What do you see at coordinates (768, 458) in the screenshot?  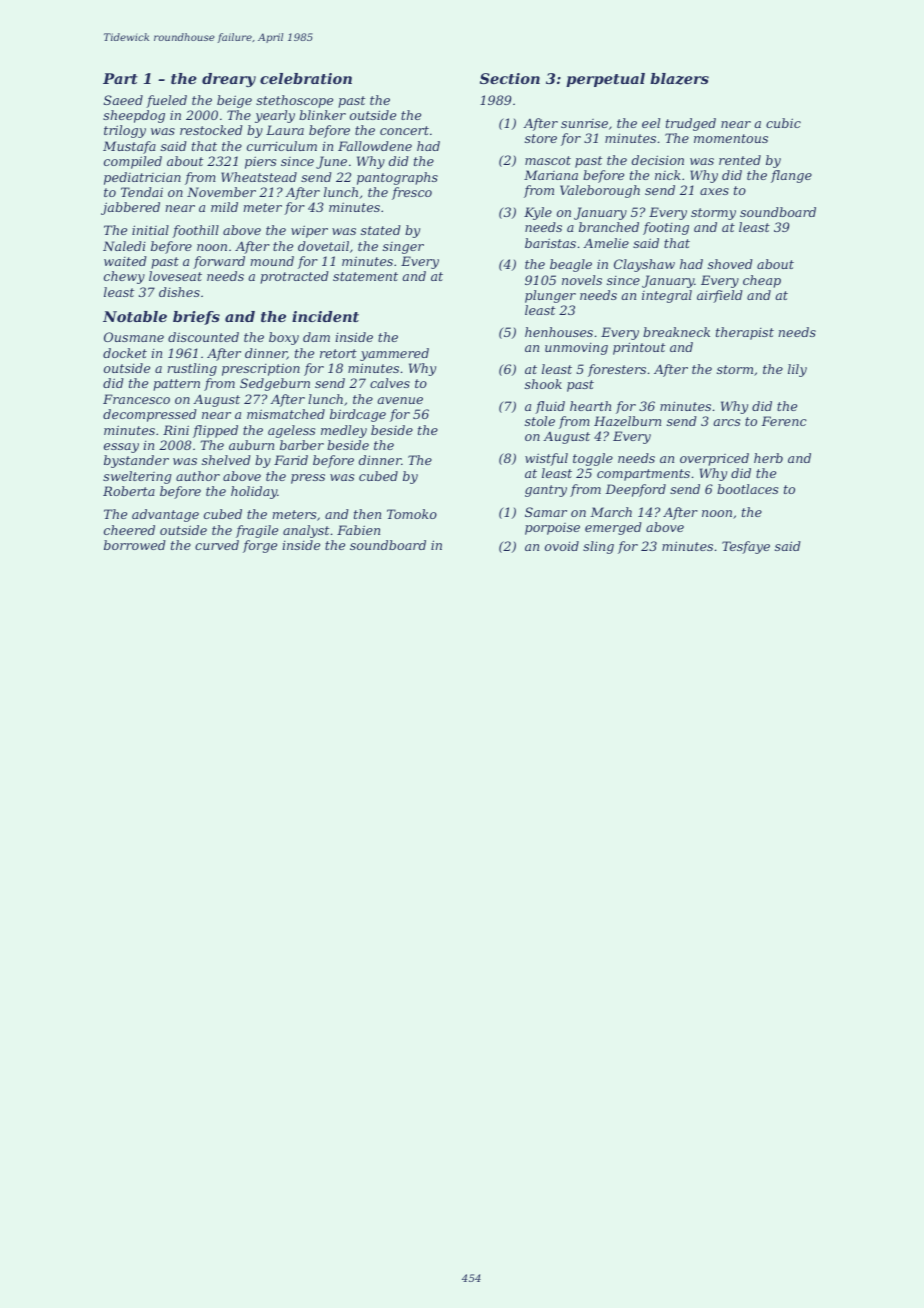 I see `herb` at bounding box center [768, 458].
